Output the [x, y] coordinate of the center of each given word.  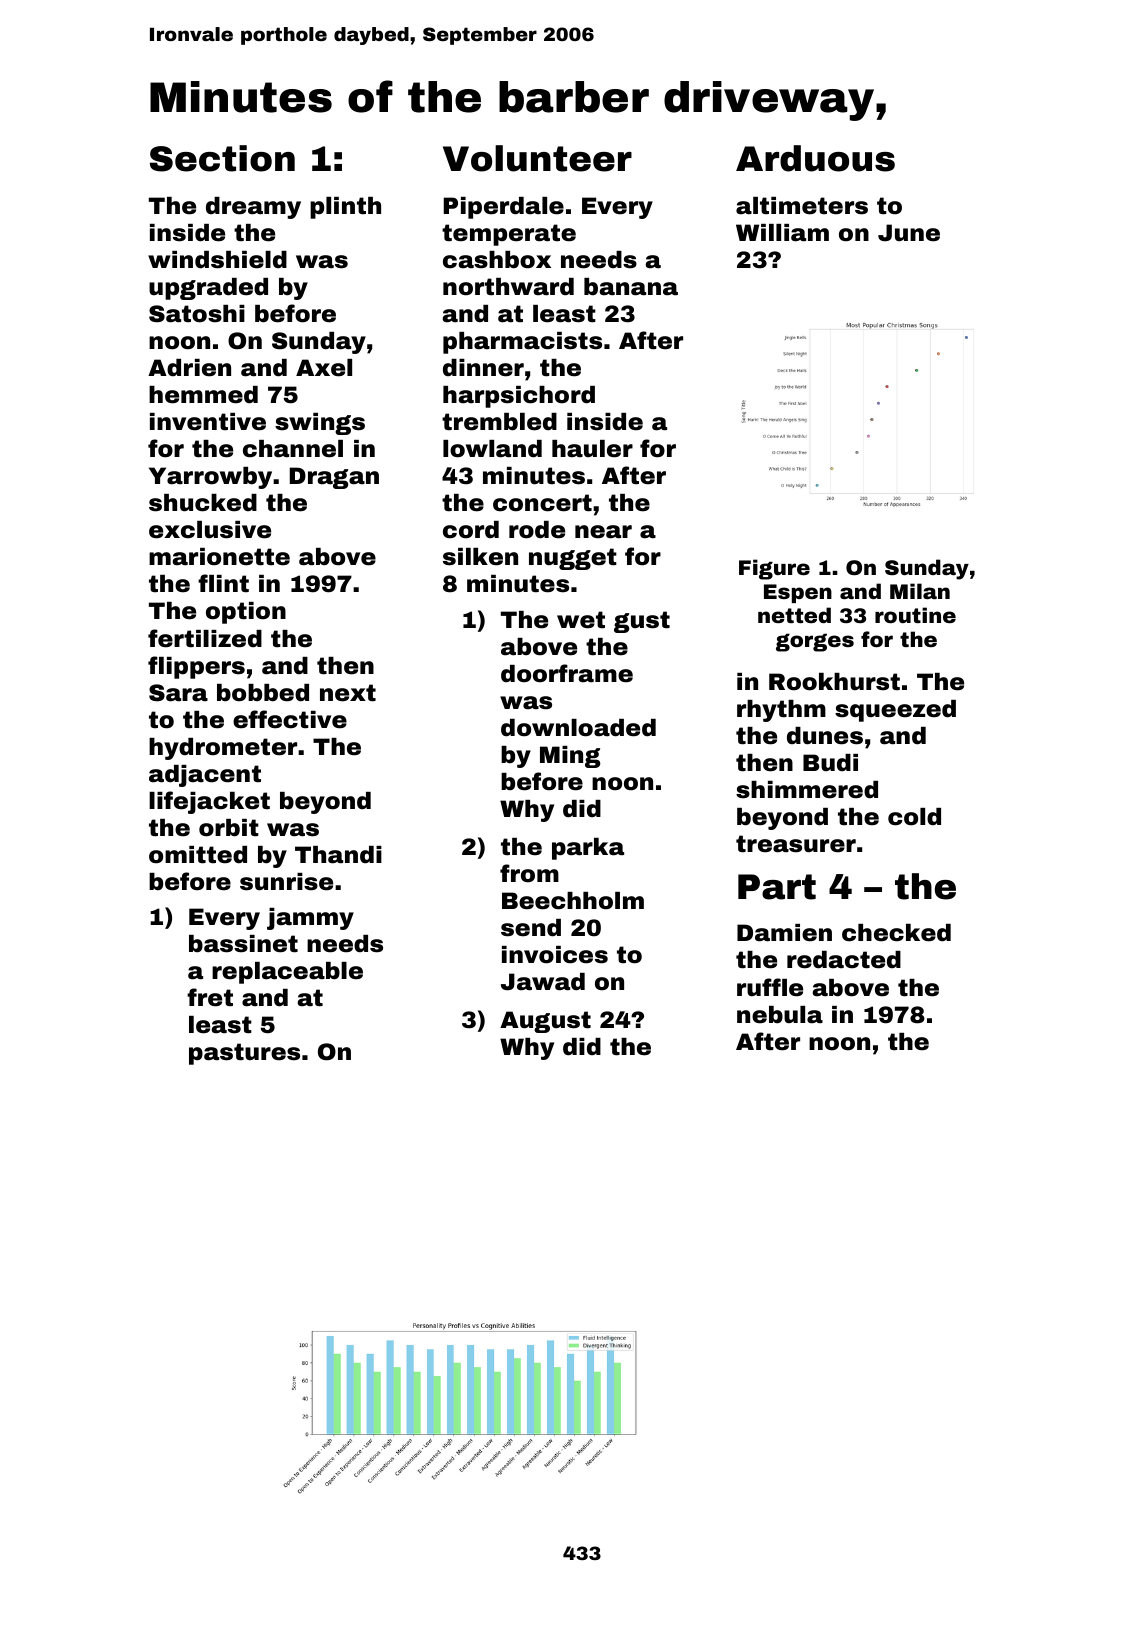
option [246, 613]
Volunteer [537, 158]
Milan [920, 591]
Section [222, 158]
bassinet [243, 944]
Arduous [815, 158]
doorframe [567, 673]
